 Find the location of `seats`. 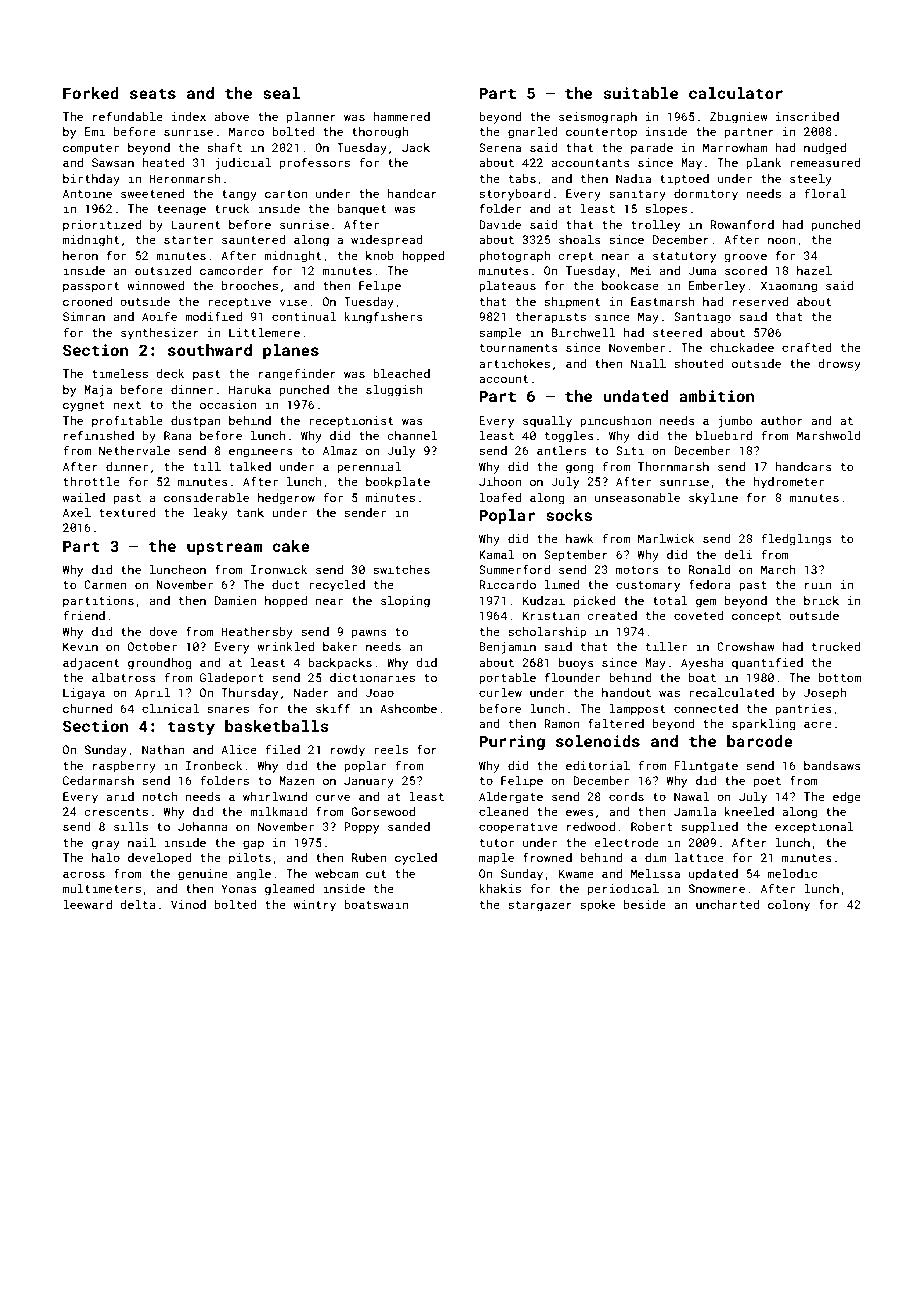

seats is located at coordinates (153, 93).
